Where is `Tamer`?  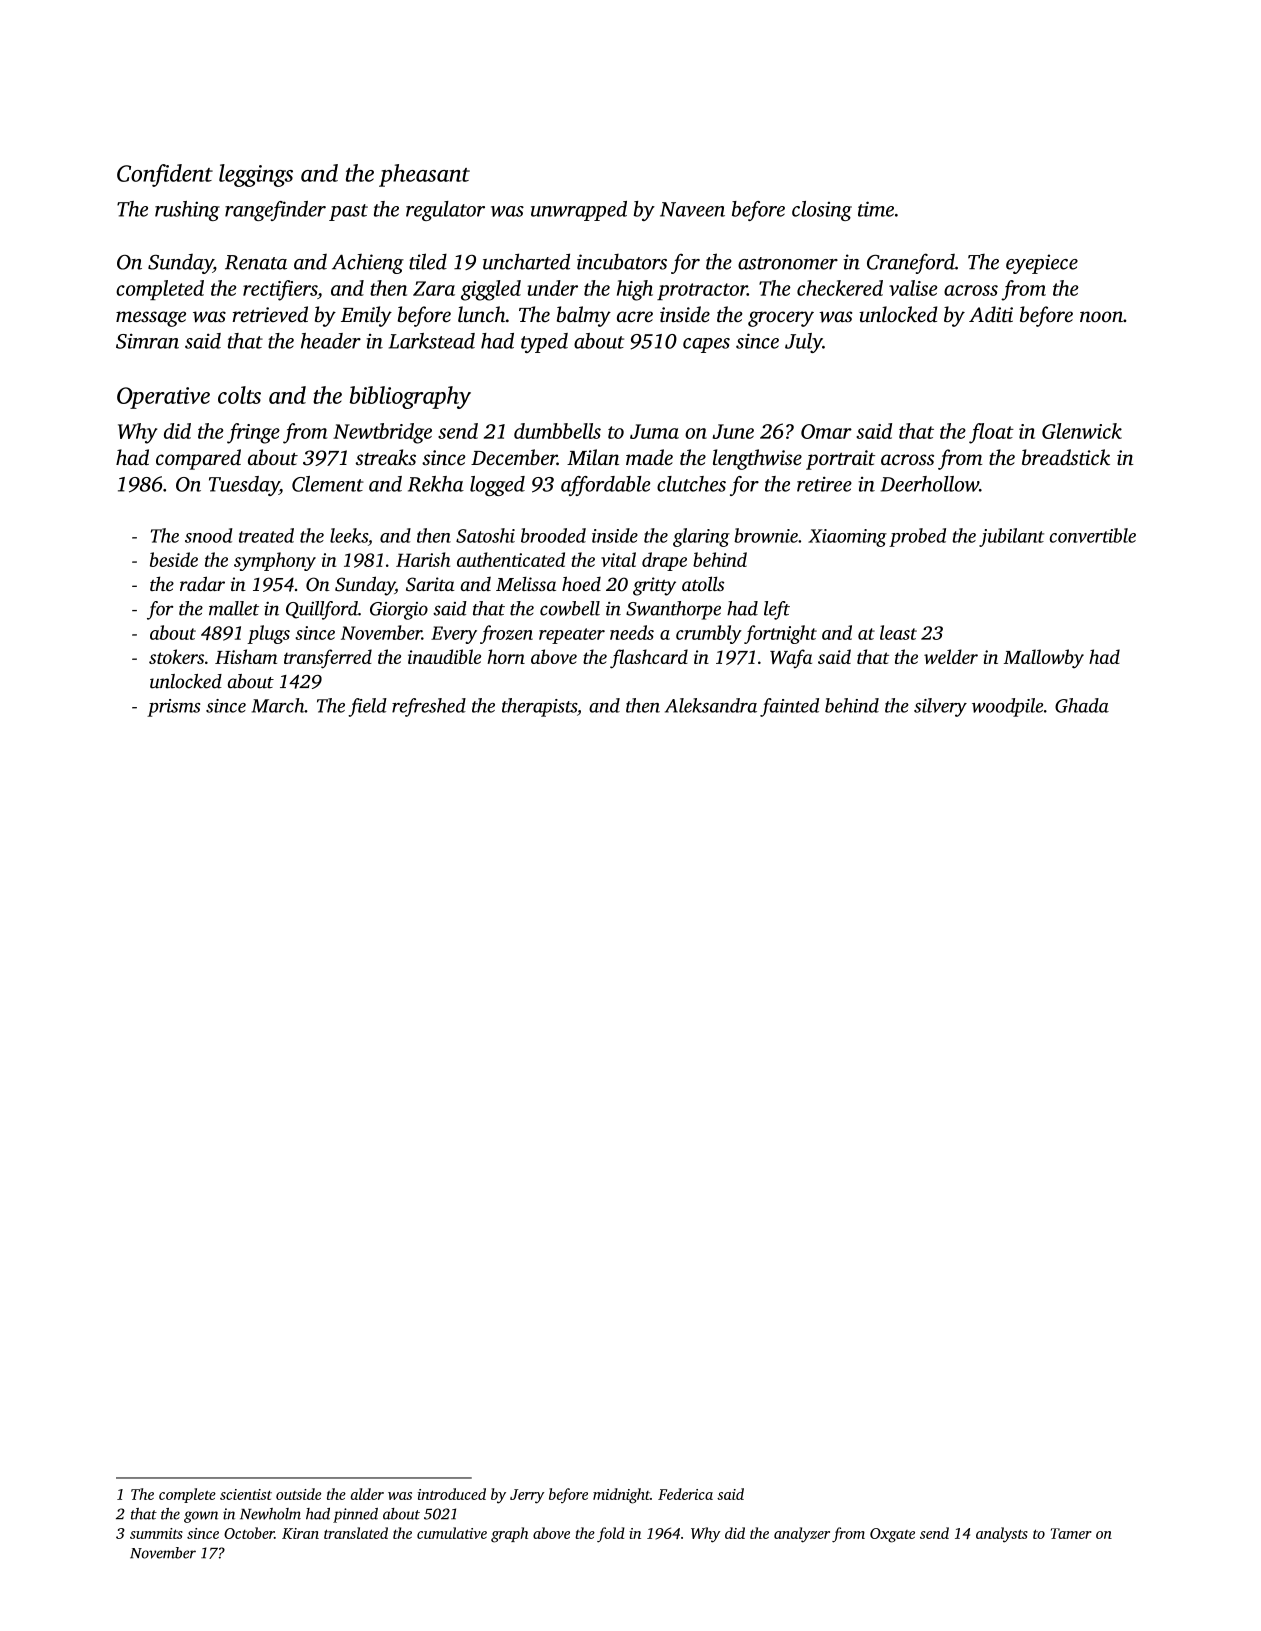
Tamer is located at coordinates (1071, 1533).
